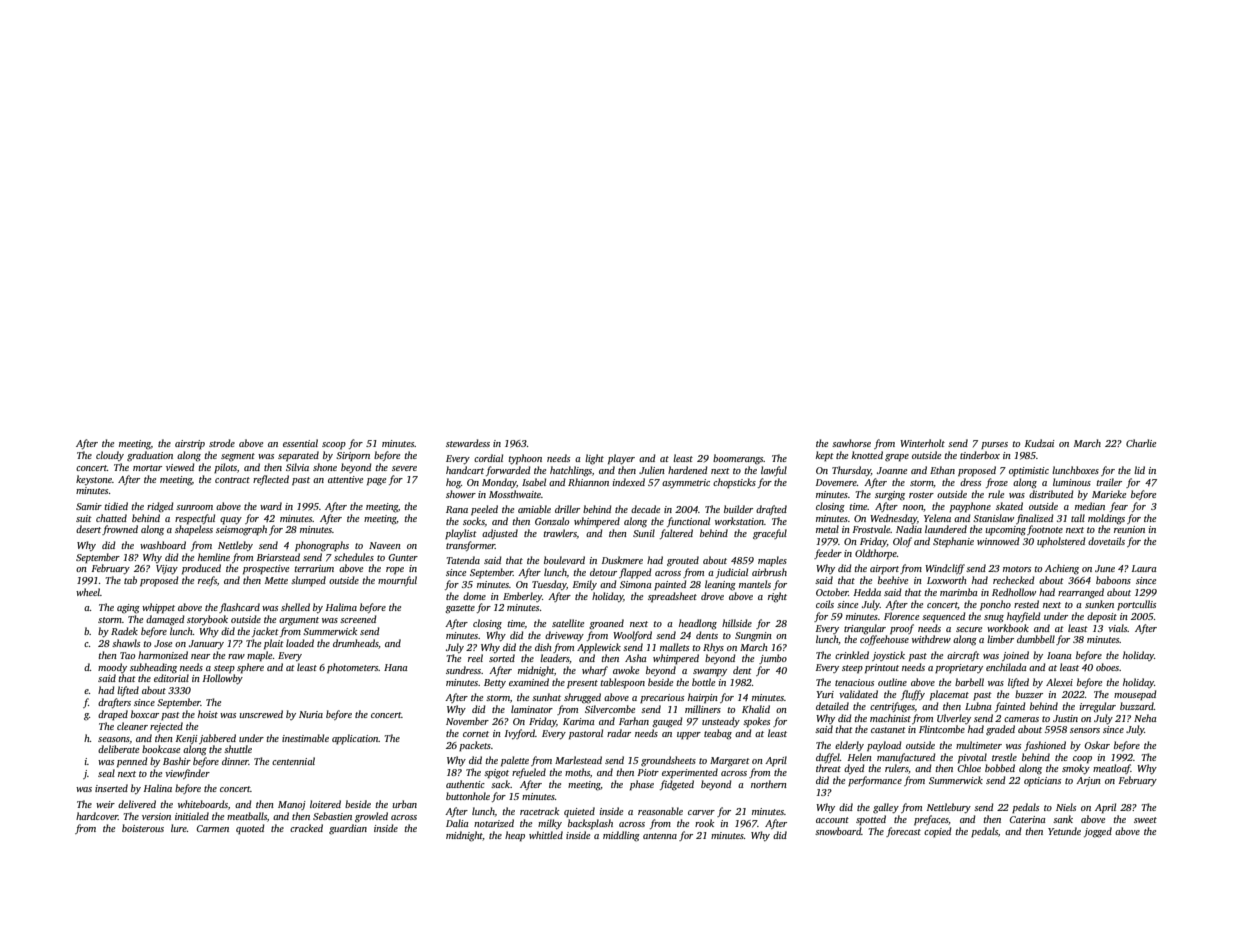  I want to click on lure, so click(179, 828).
